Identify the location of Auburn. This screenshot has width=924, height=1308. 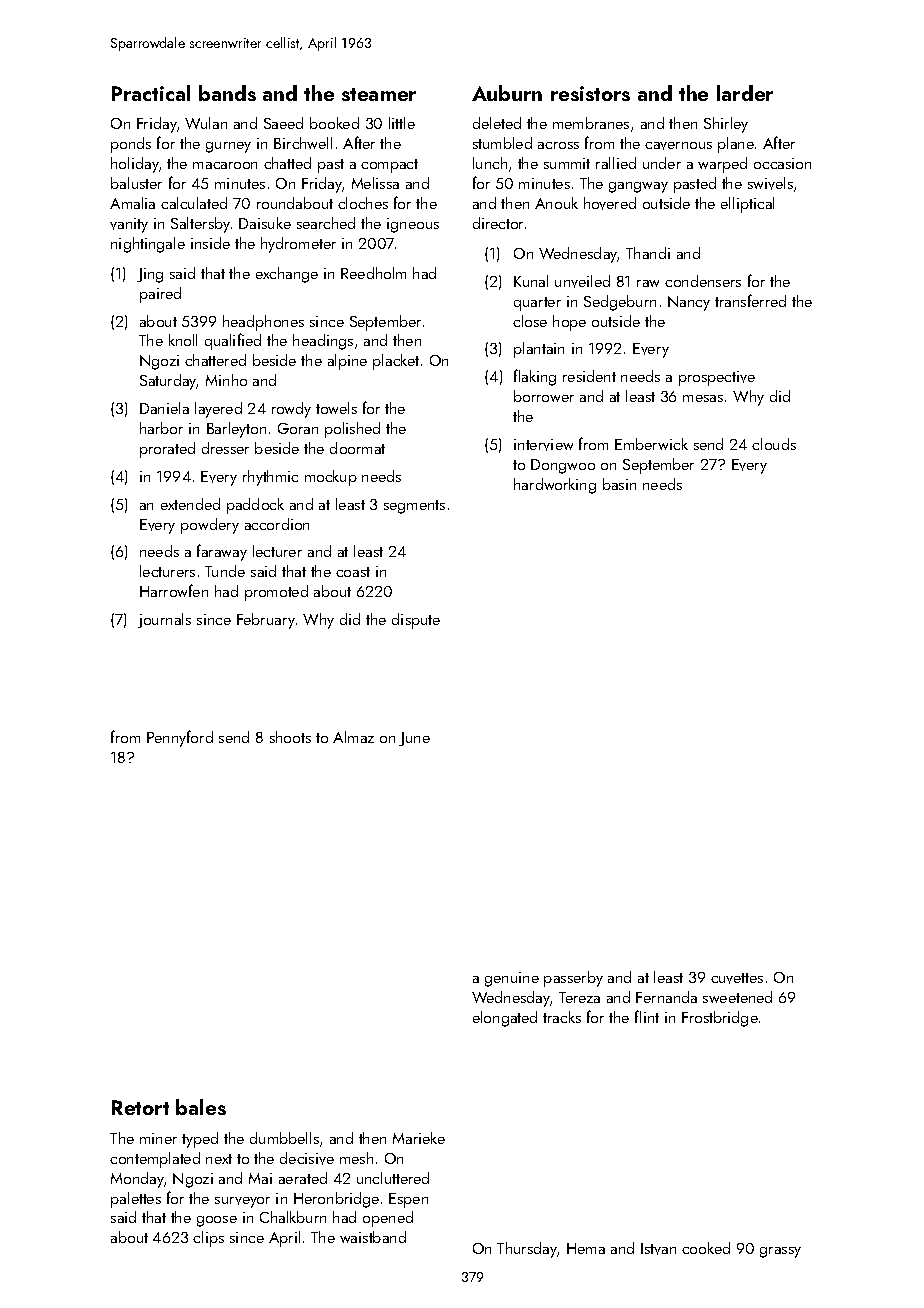
(507, 93).
